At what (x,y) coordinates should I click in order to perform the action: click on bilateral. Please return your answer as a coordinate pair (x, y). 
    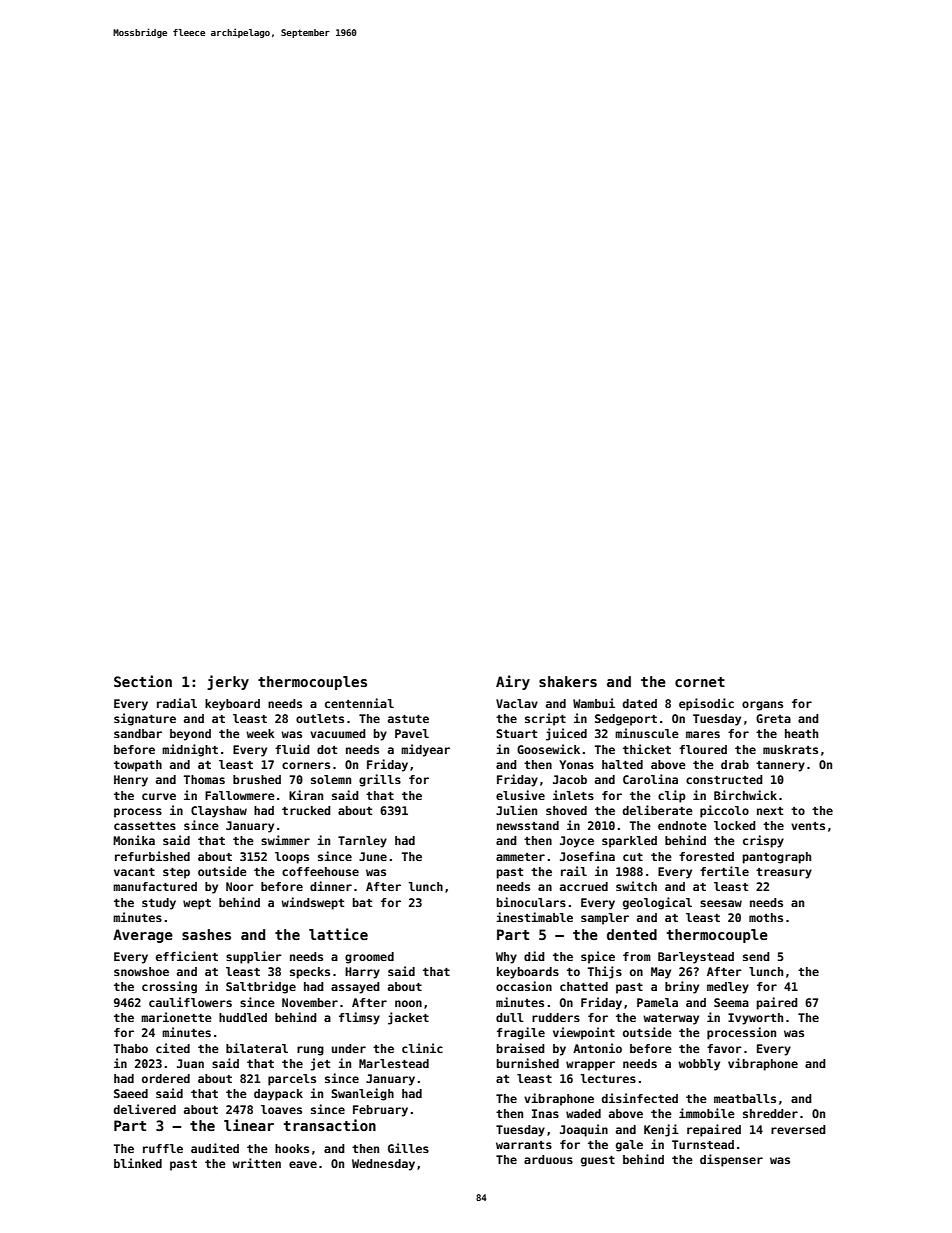
    Looking at the image, I should click on (257, 1048).
